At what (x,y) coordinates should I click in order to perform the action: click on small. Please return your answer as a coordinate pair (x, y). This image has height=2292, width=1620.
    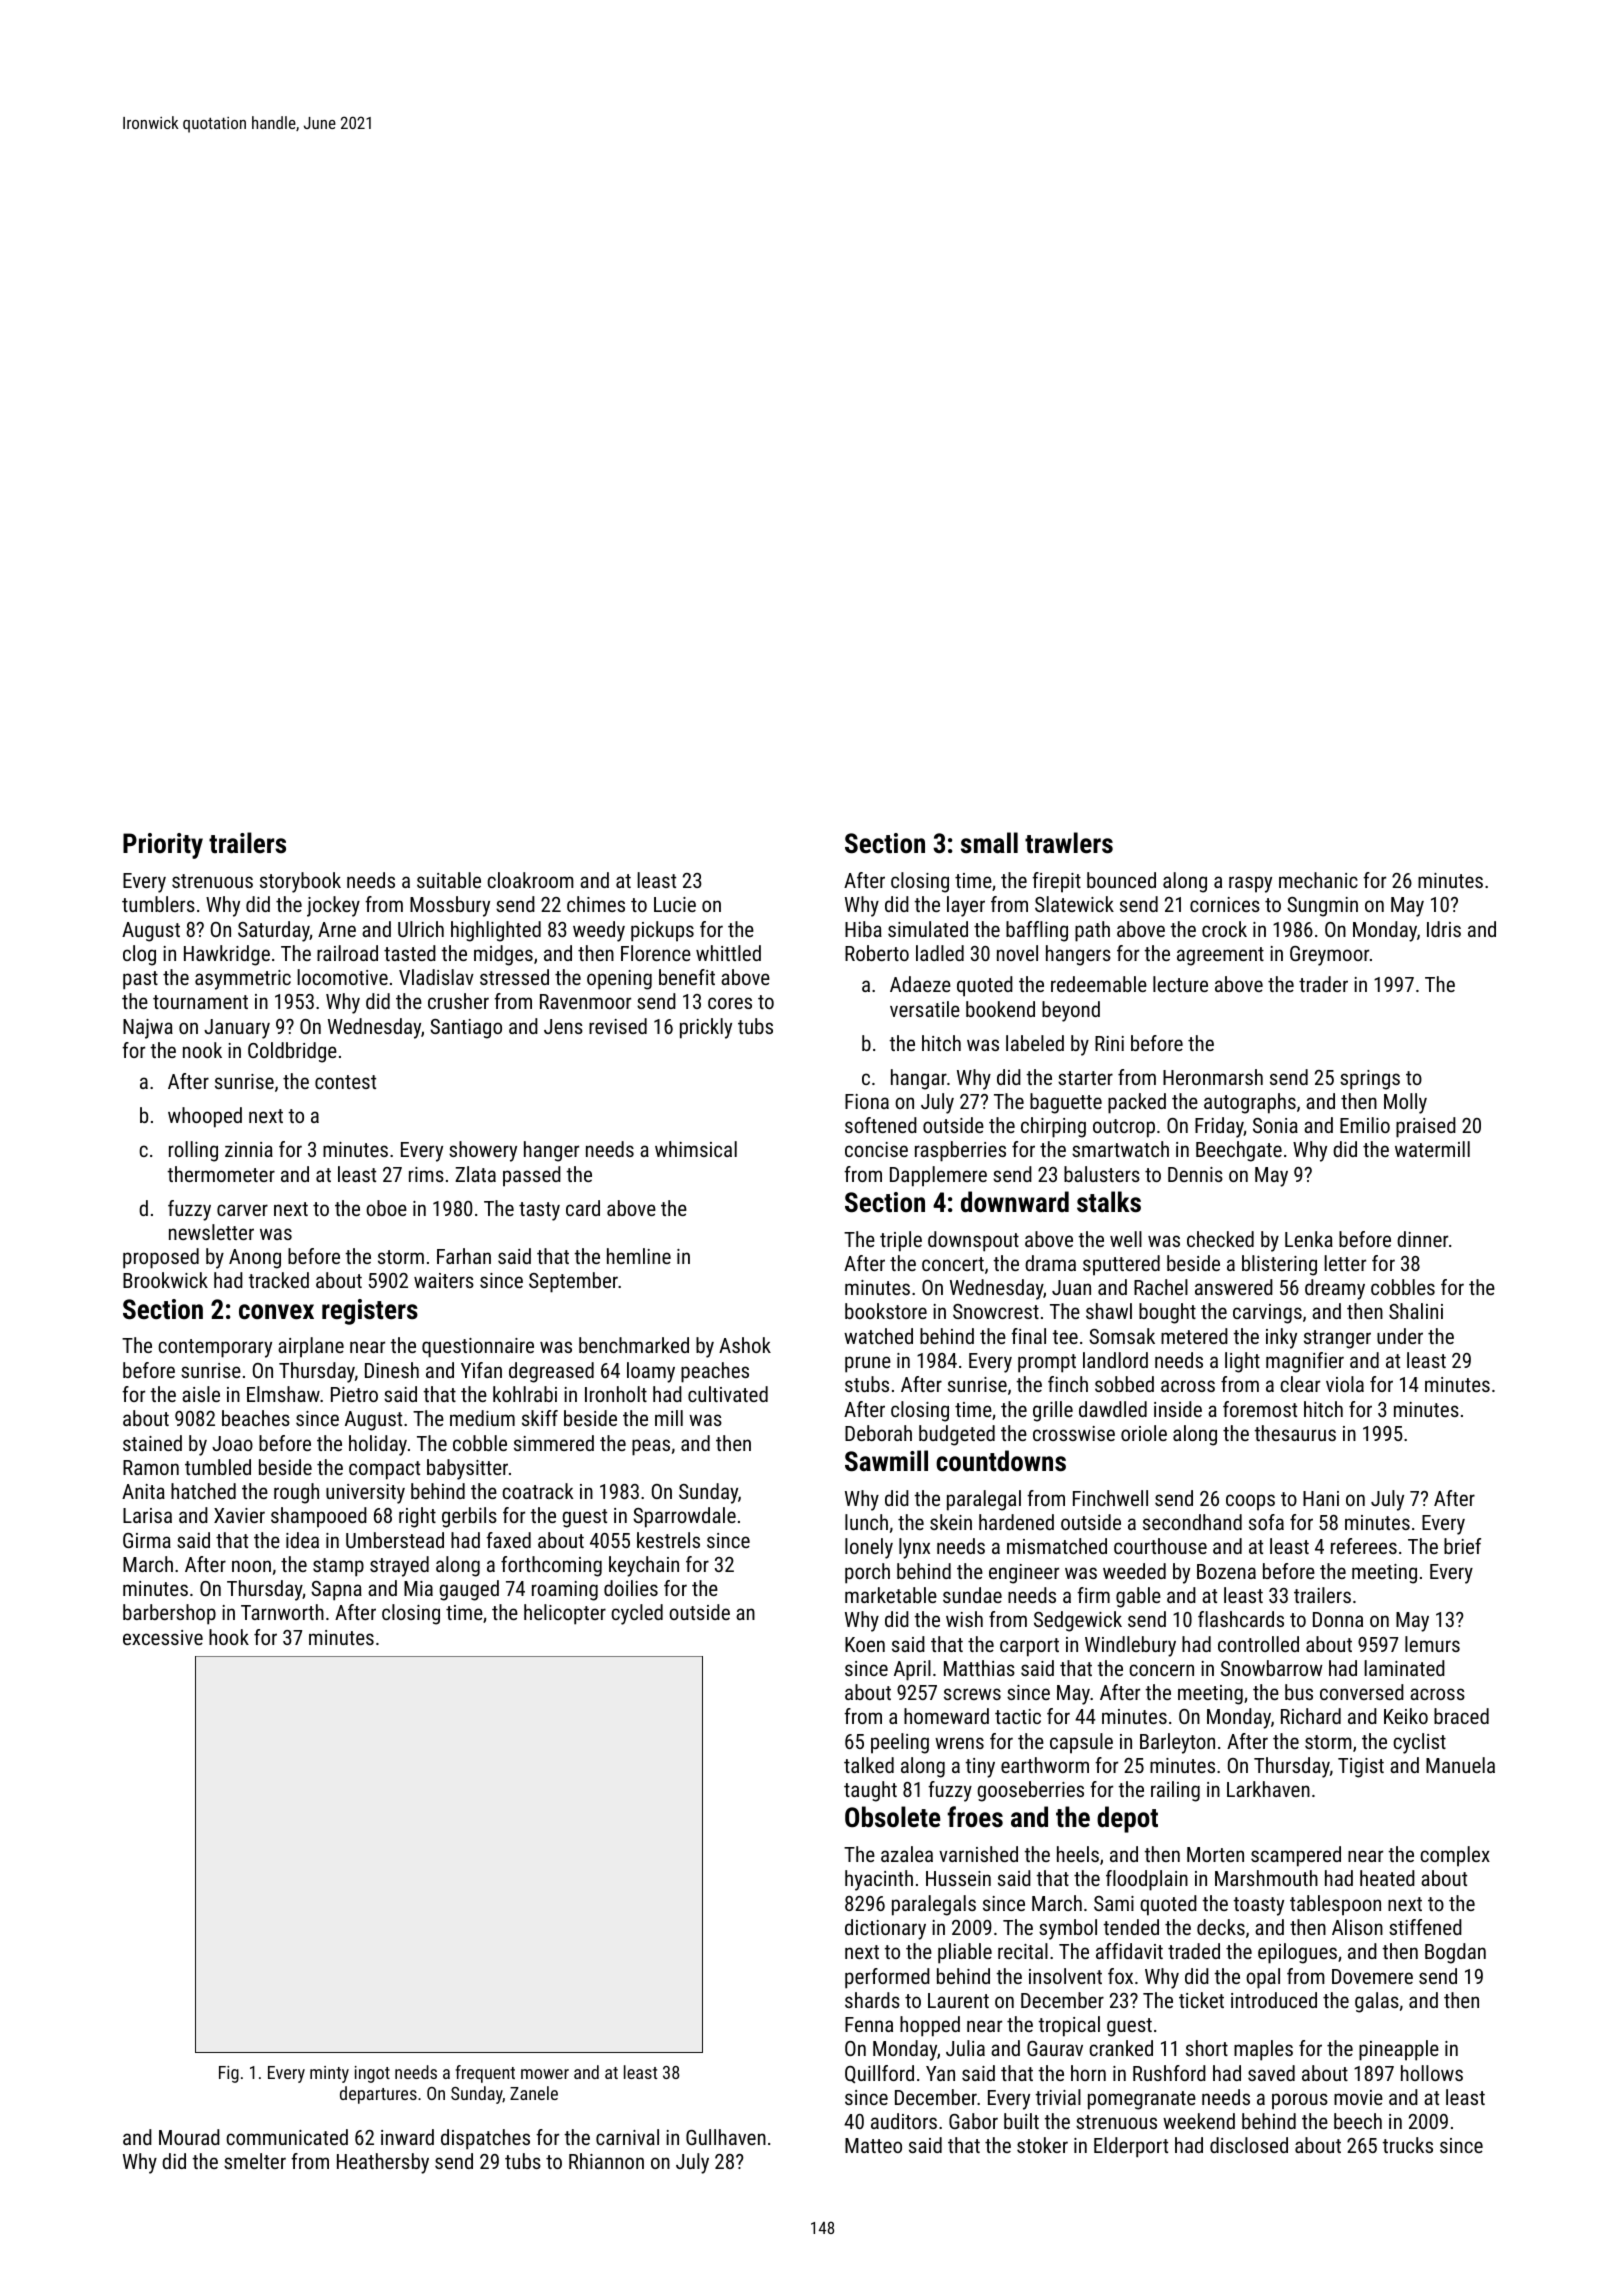
    Looking at the image, I should click on (989, 843).
